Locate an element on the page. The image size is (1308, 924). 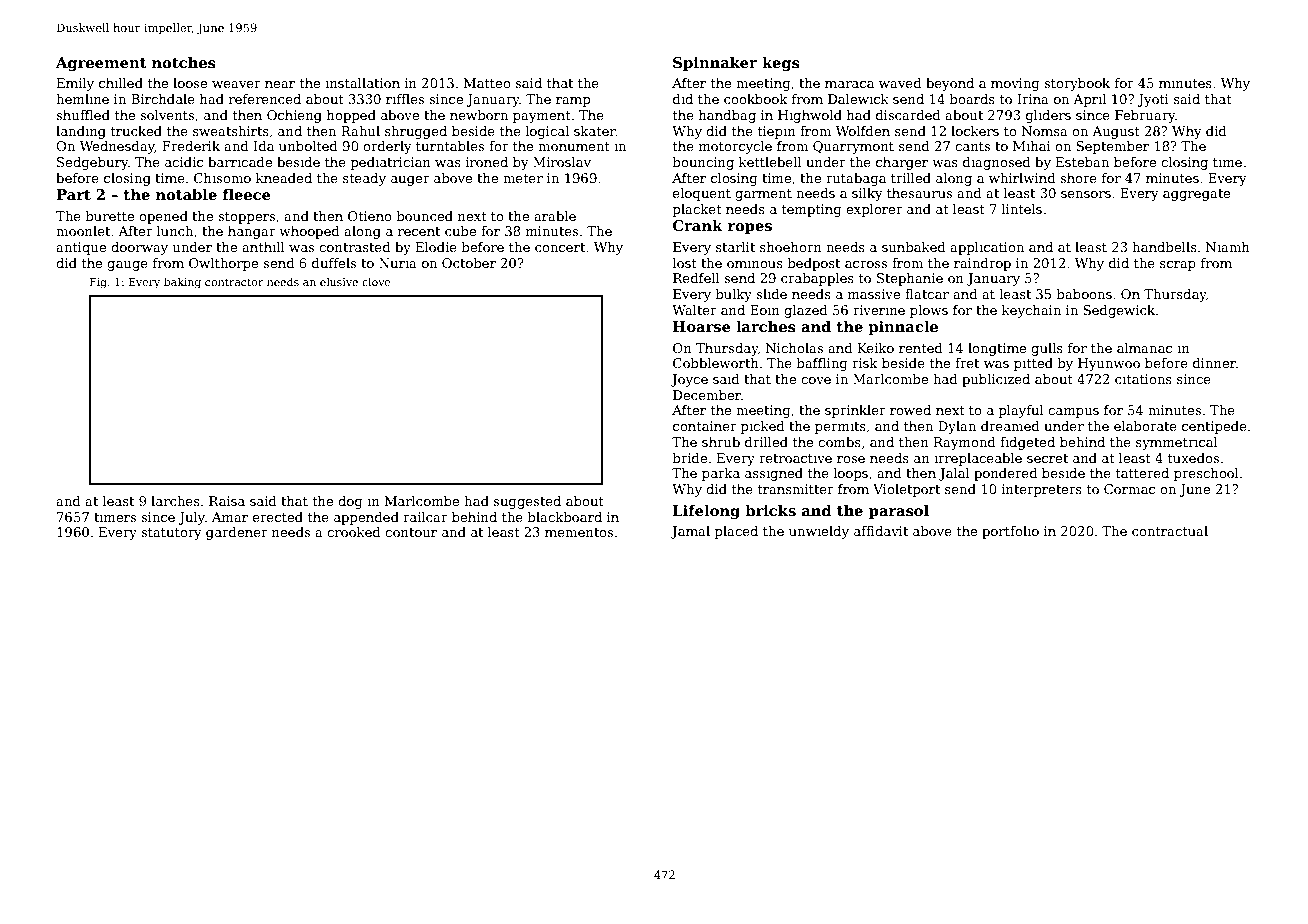
Jyoti is located at coordinates (1153, 100).
